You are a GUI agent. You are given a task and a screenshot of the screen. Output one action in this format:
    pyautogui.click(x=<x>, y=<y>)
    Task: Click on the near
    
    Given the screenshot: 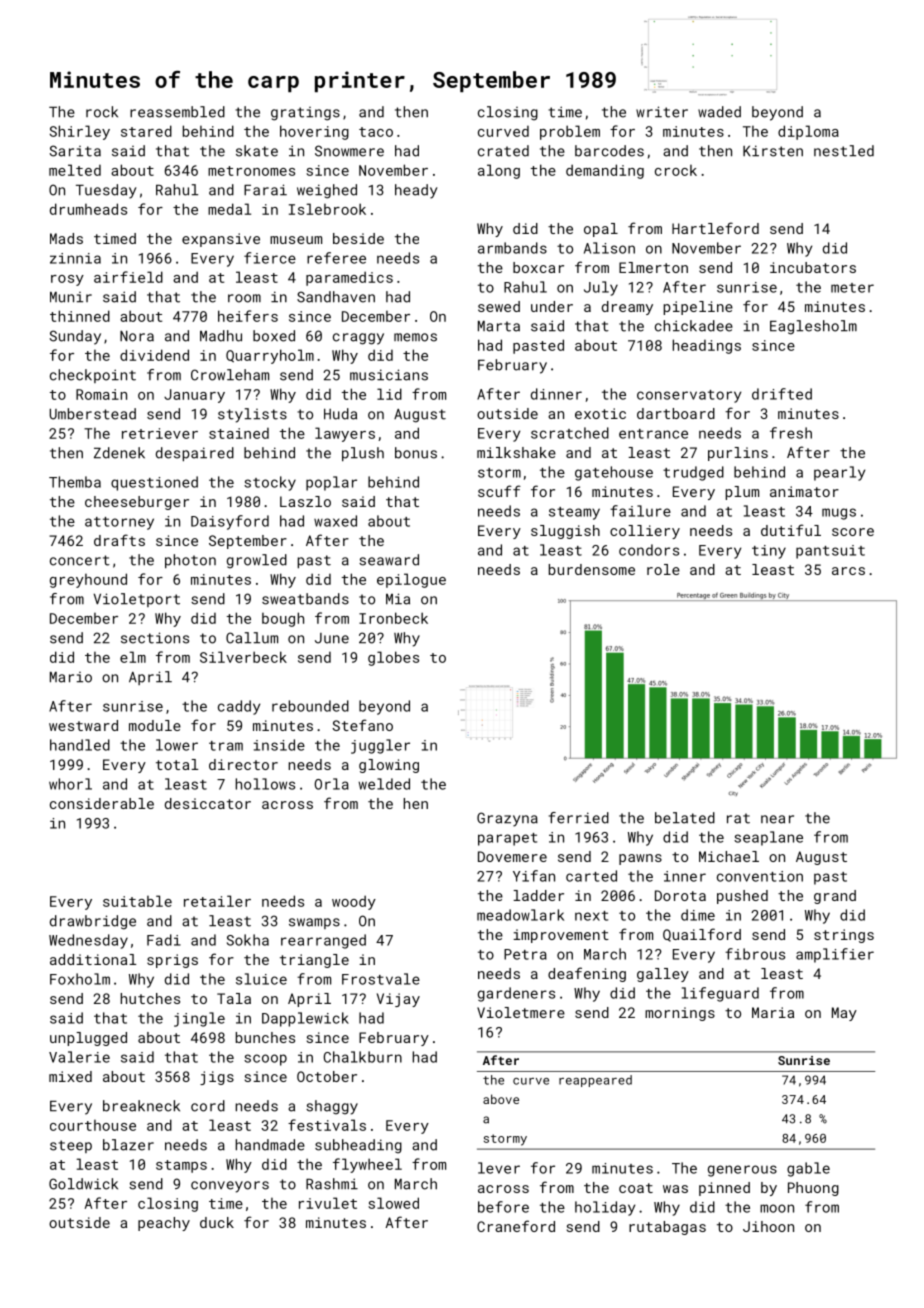 What is the action you would take?
    pyautogui.click(x=777, y=819)
